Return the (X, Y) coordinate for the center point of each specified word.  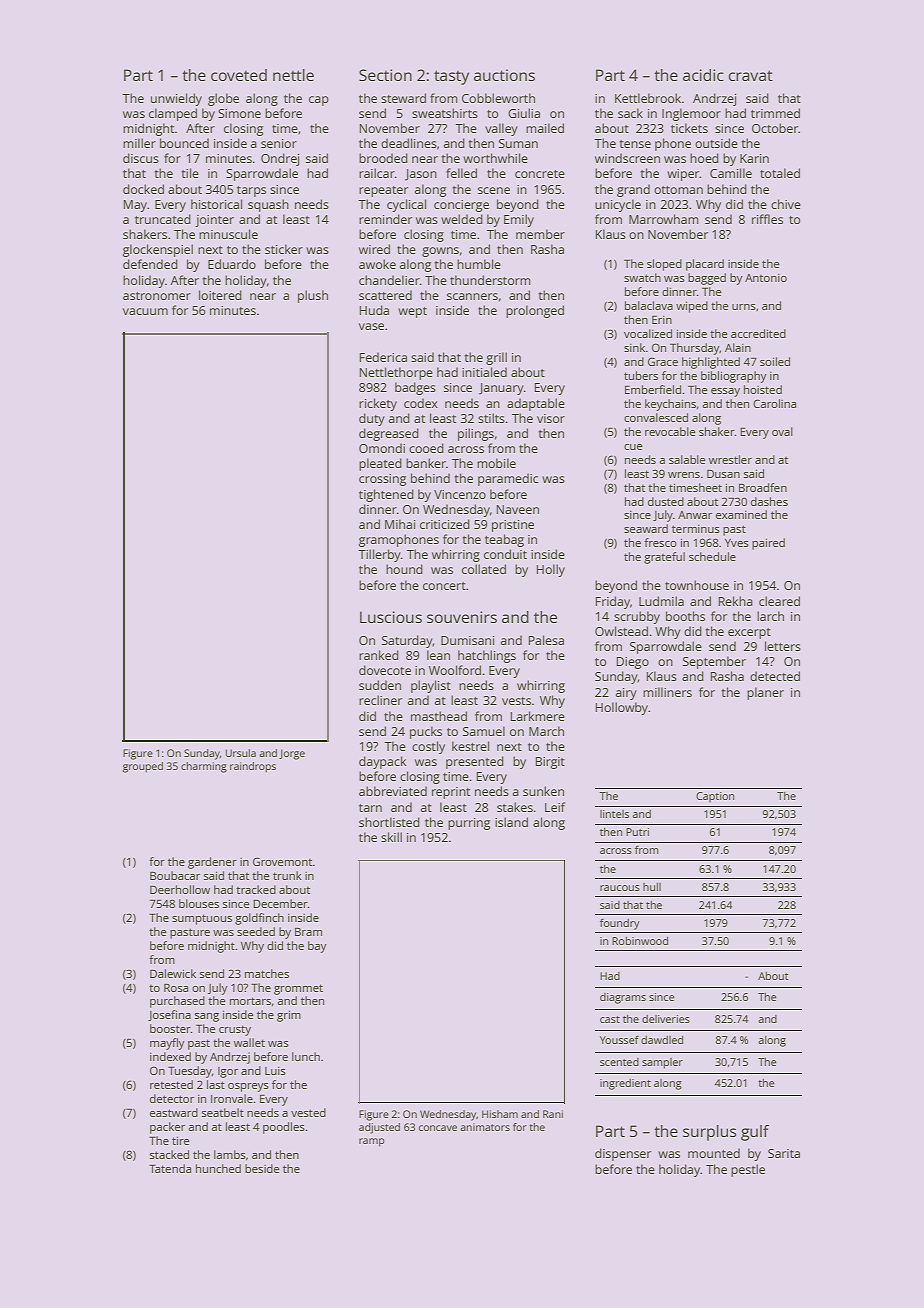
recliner (380, 700)
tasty (451, 77)
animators (485, 1127)
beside (262, 1168)
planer (765, 693)
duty (372, 419)
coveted (239, 75)
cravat (751, 75)
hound (404, 569)
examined (741, 514)
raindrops (253, 767)
